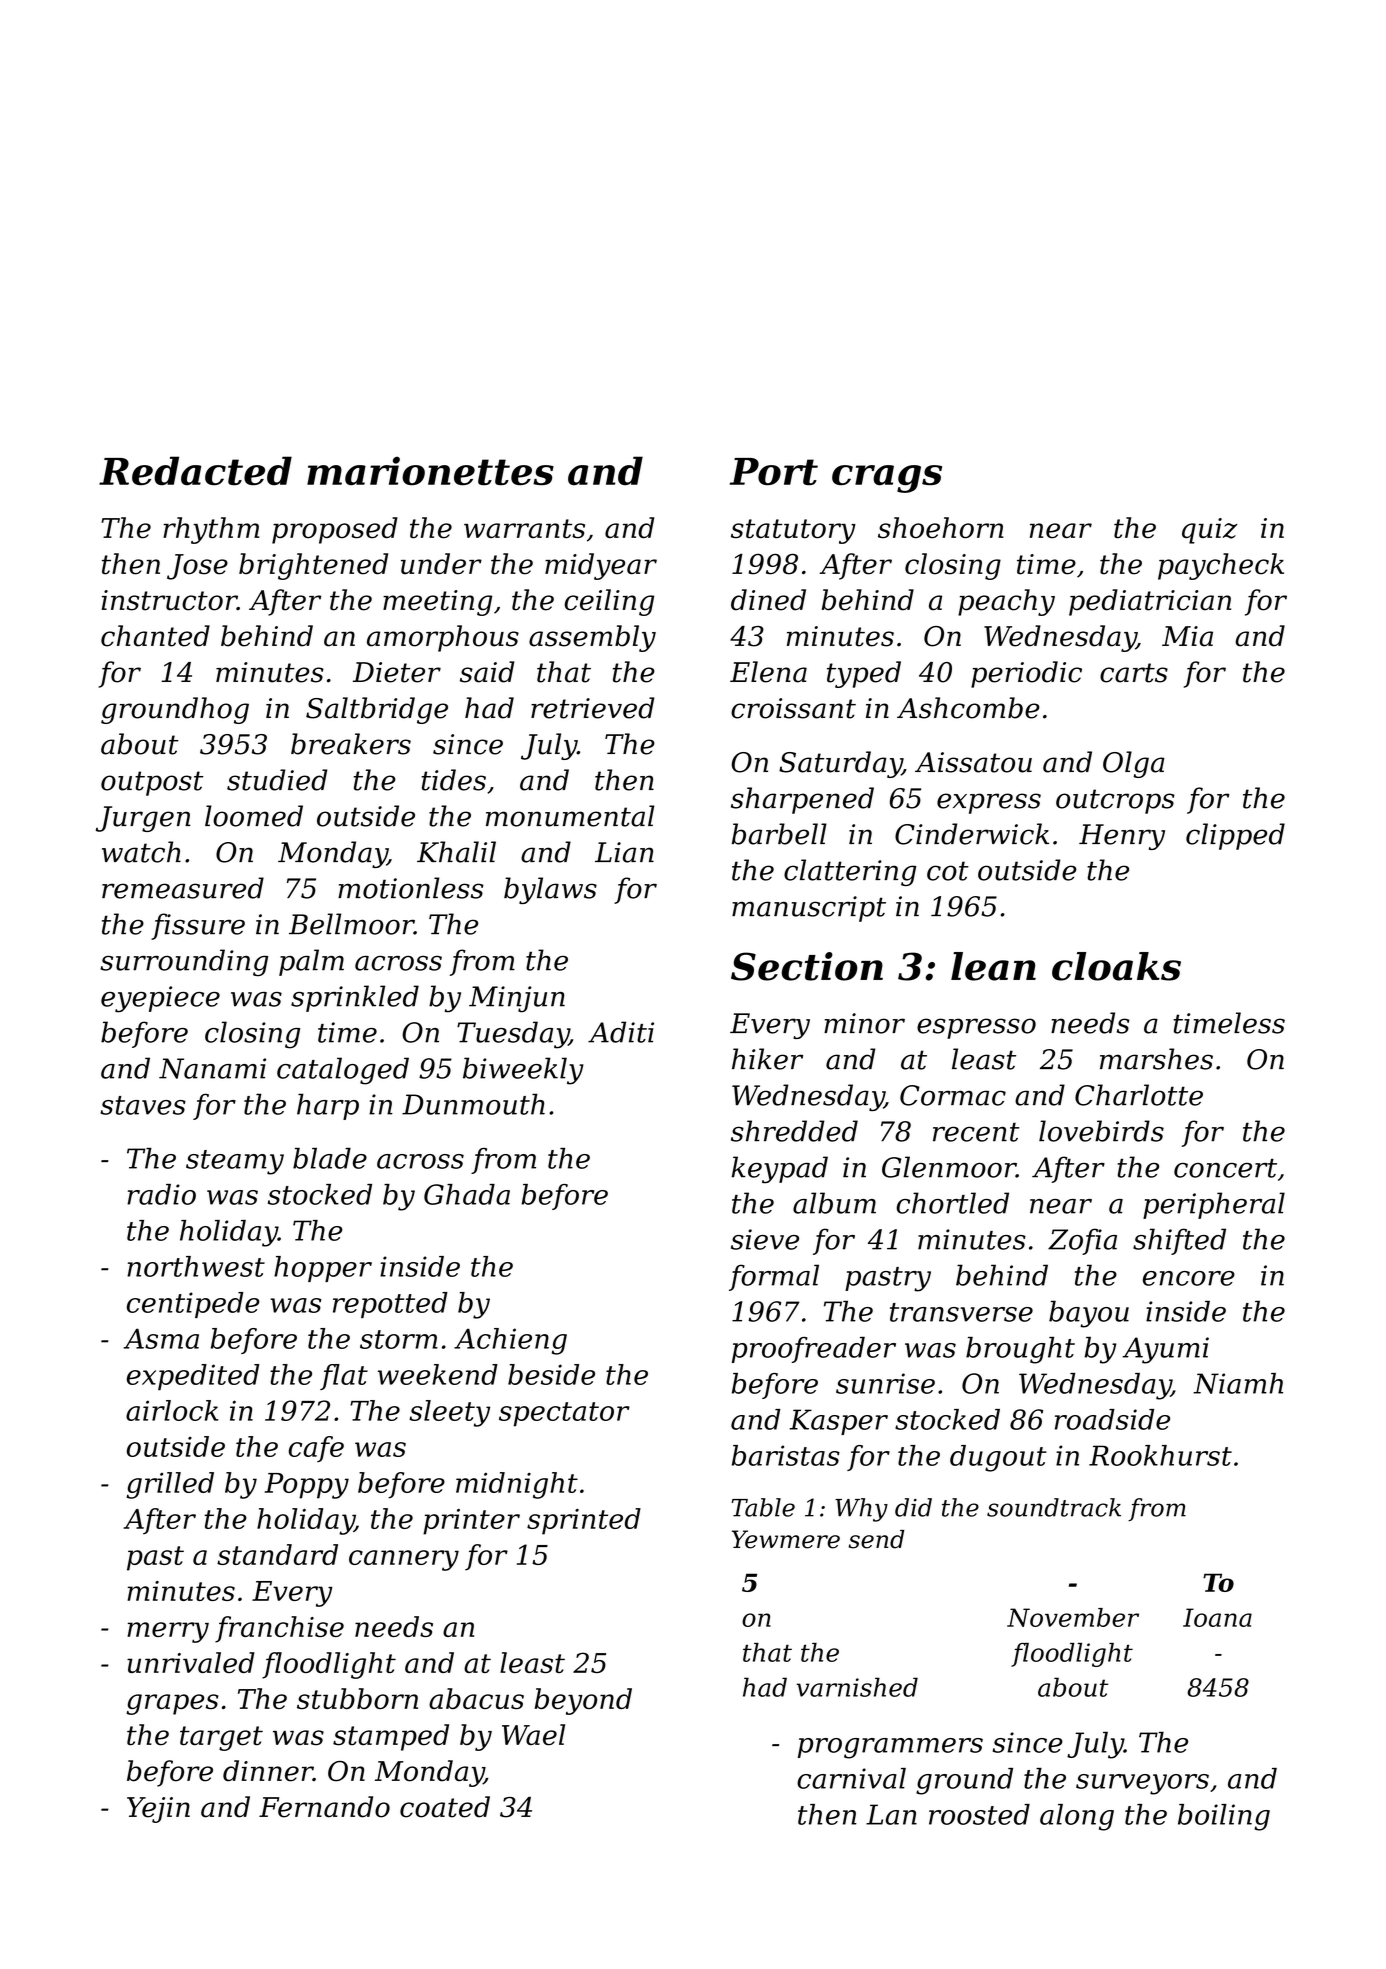  I want to click on marionettes, so click(430, 471).
